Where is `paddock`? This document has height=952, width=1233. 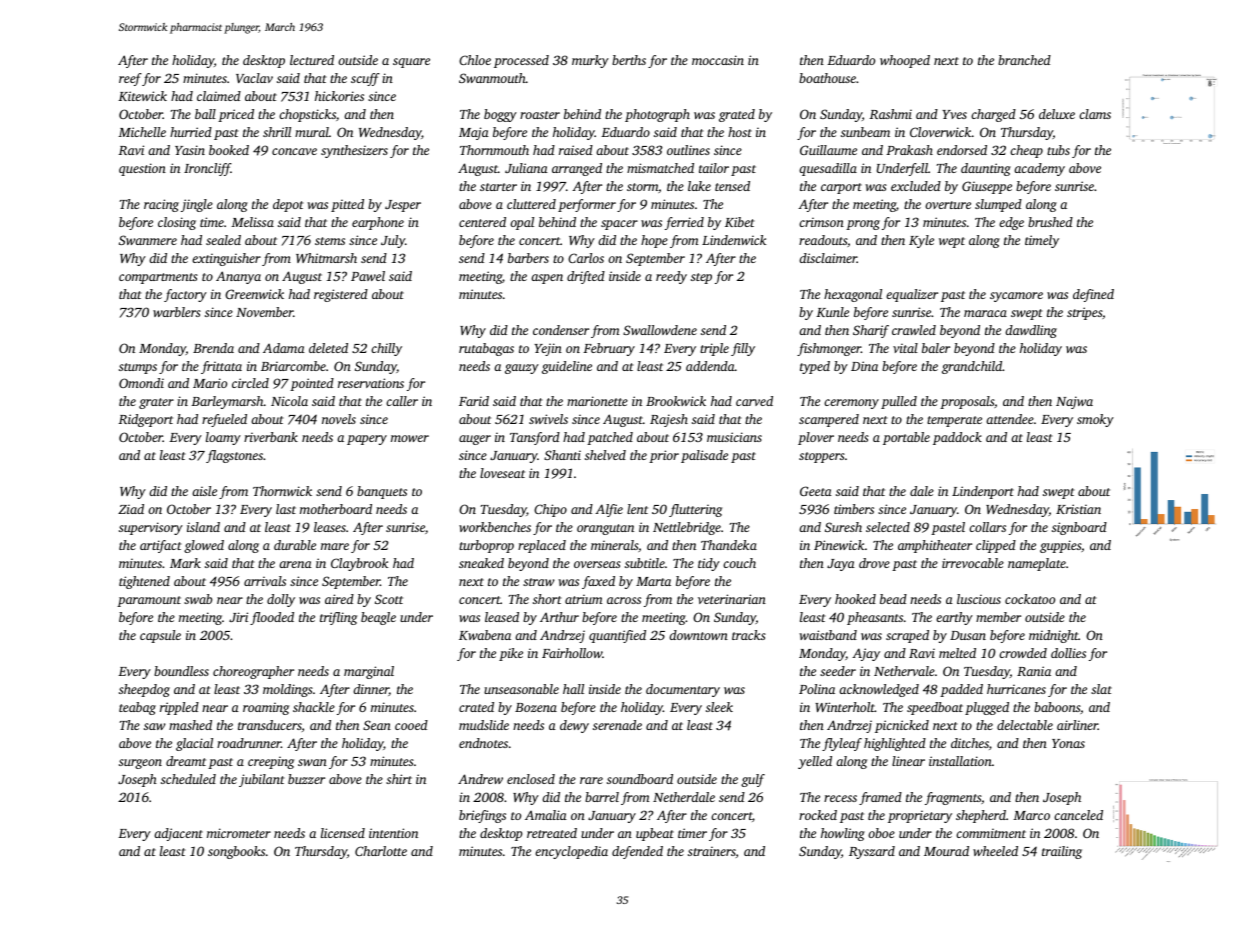 paddock is located at coordinates (957, 438).
